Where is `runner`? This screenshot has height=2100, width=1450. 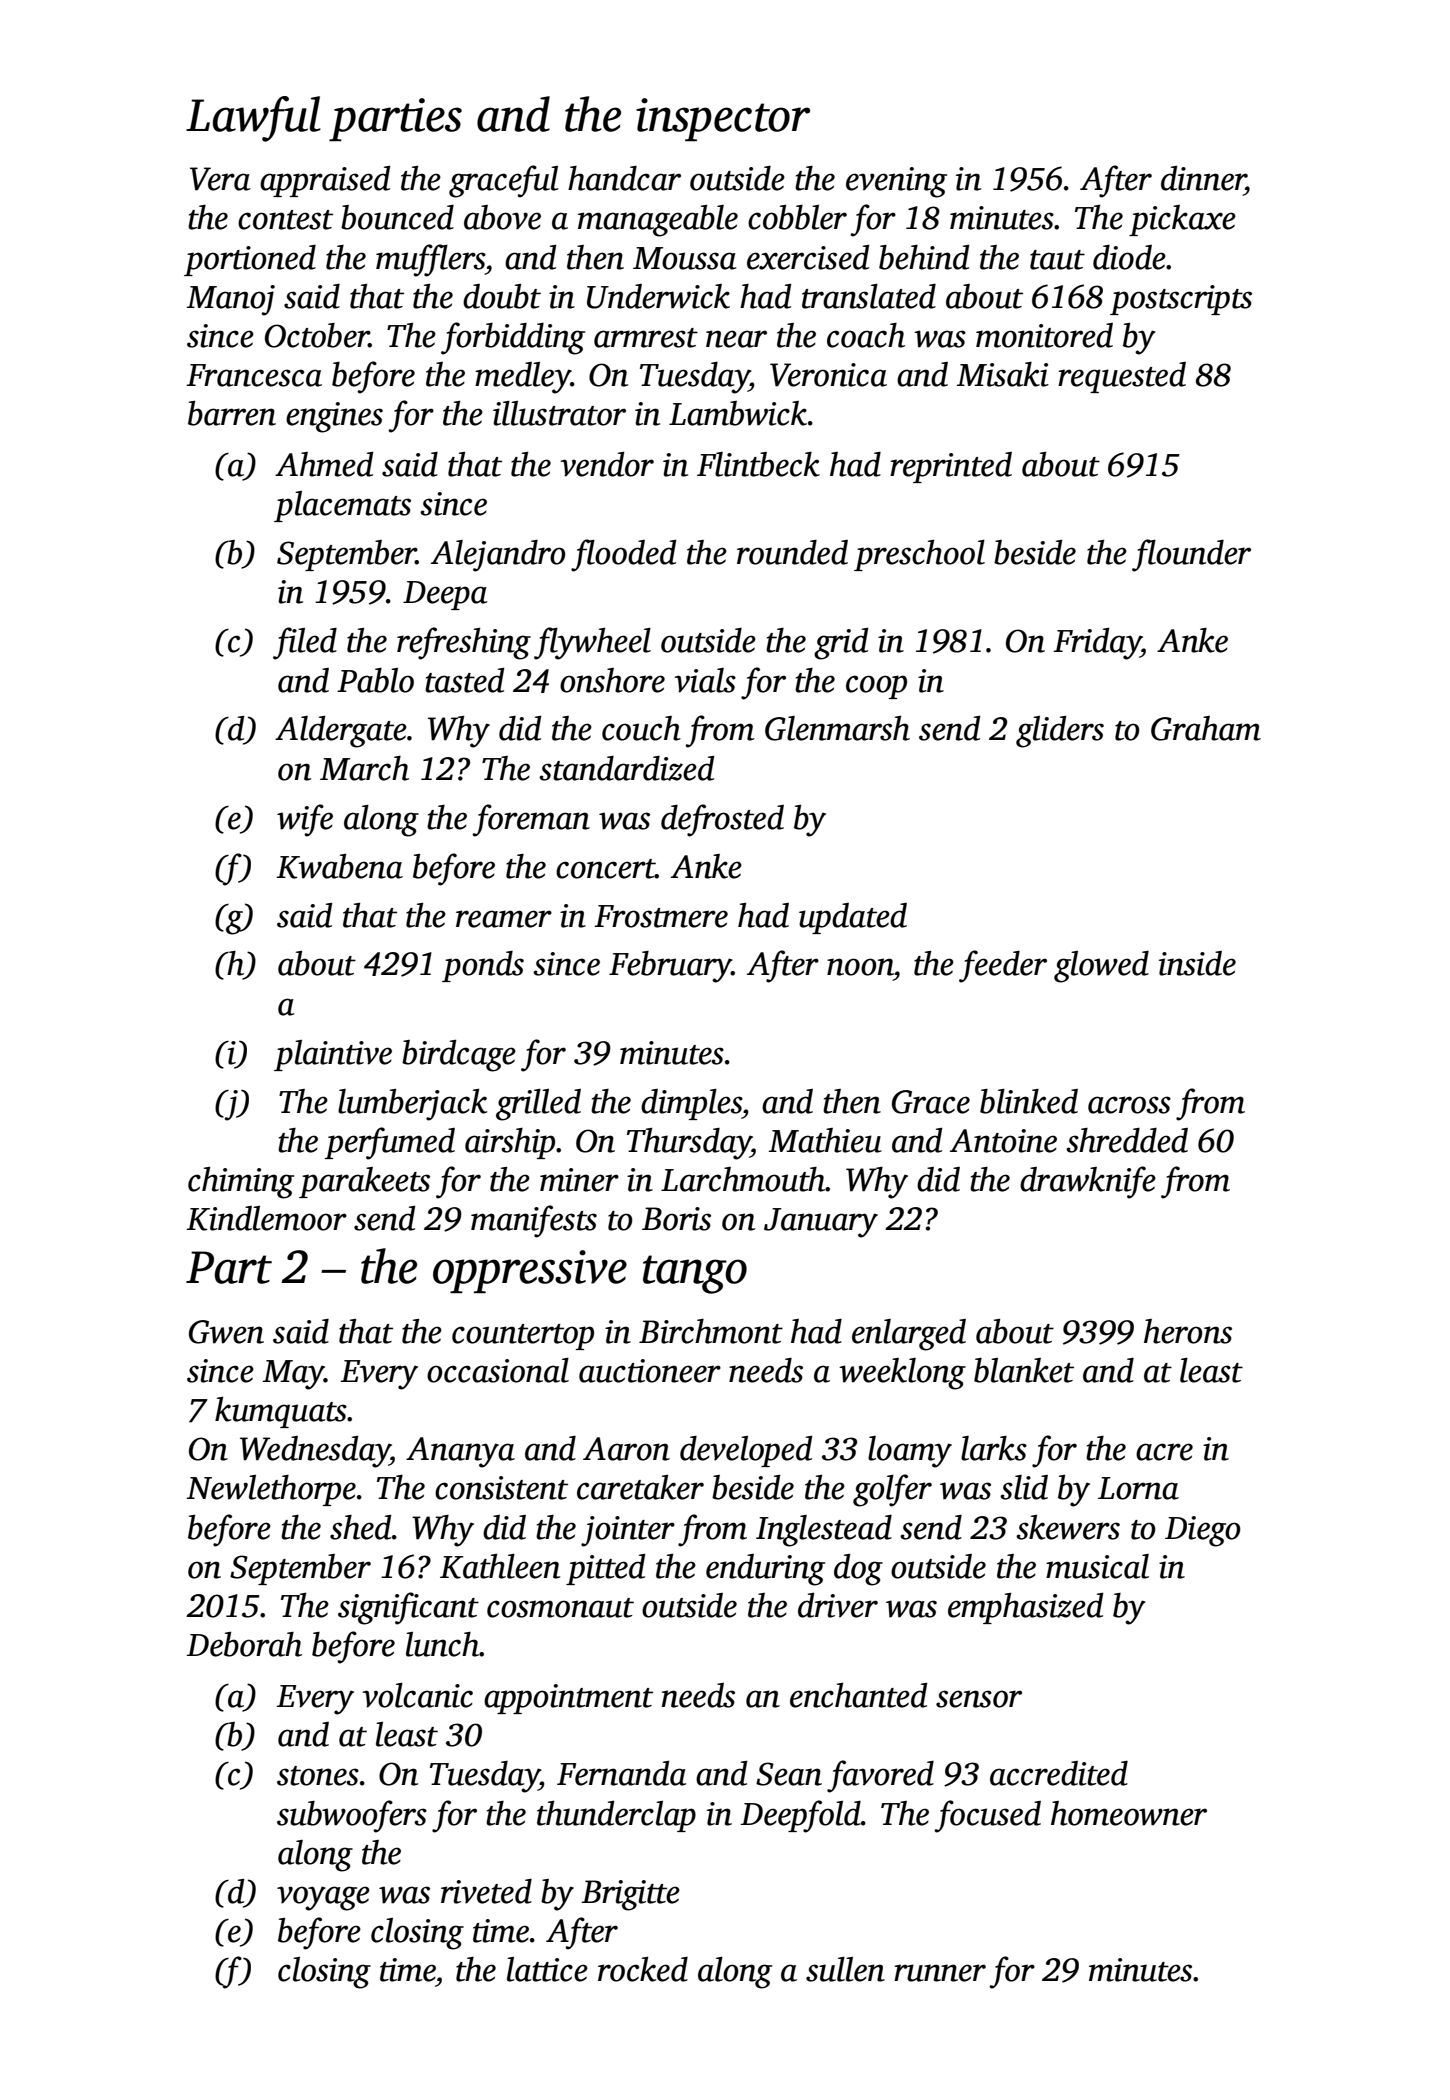
runner is located at coordinates (940, 1973).
